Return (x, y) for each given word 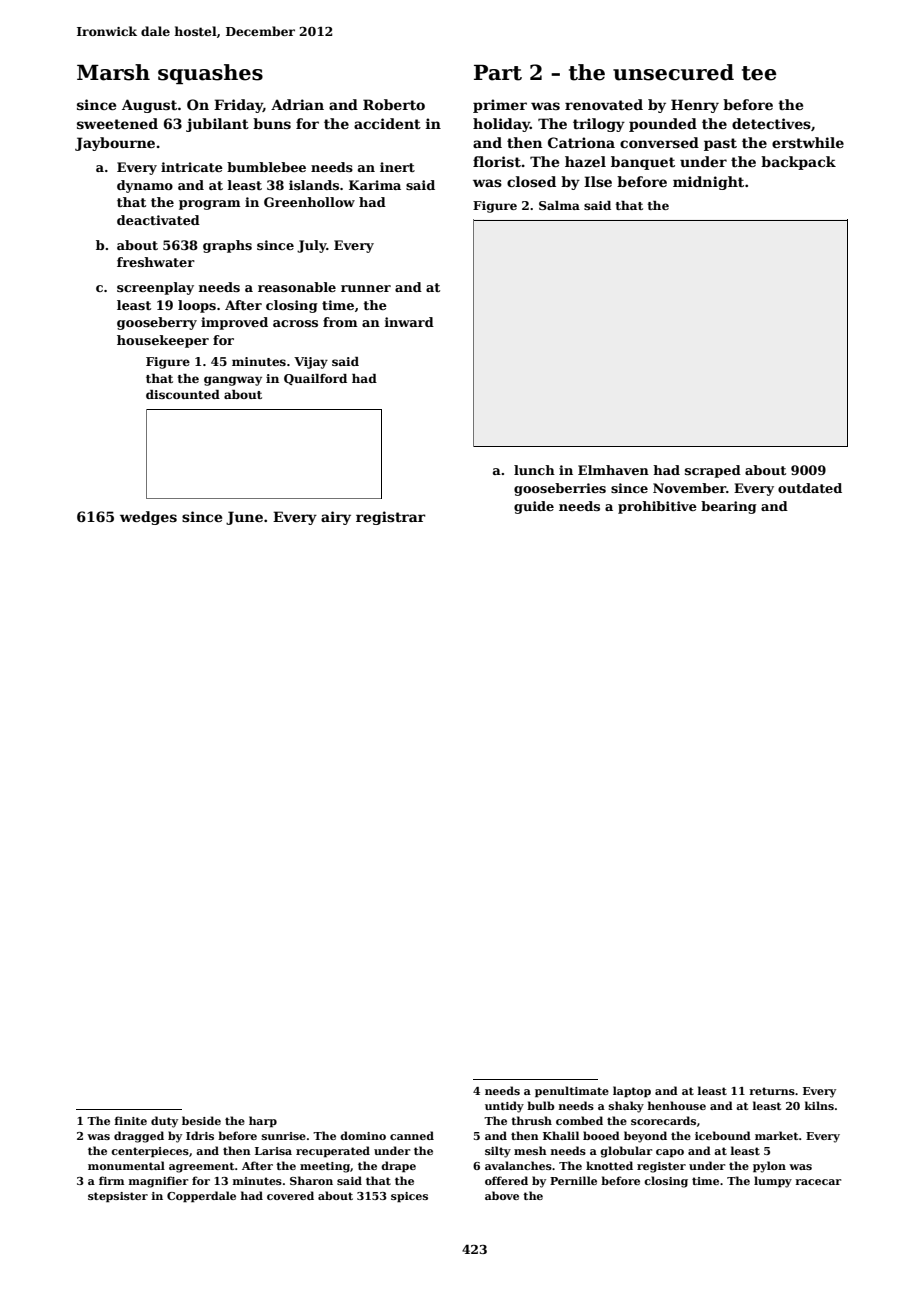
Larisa (273, 1151)
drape (398, 1167)
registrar (391, 518)
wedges (148, 518)
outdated (810, 488)
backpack (798, 163)
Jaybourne (115, 144)
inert (397, 167)
